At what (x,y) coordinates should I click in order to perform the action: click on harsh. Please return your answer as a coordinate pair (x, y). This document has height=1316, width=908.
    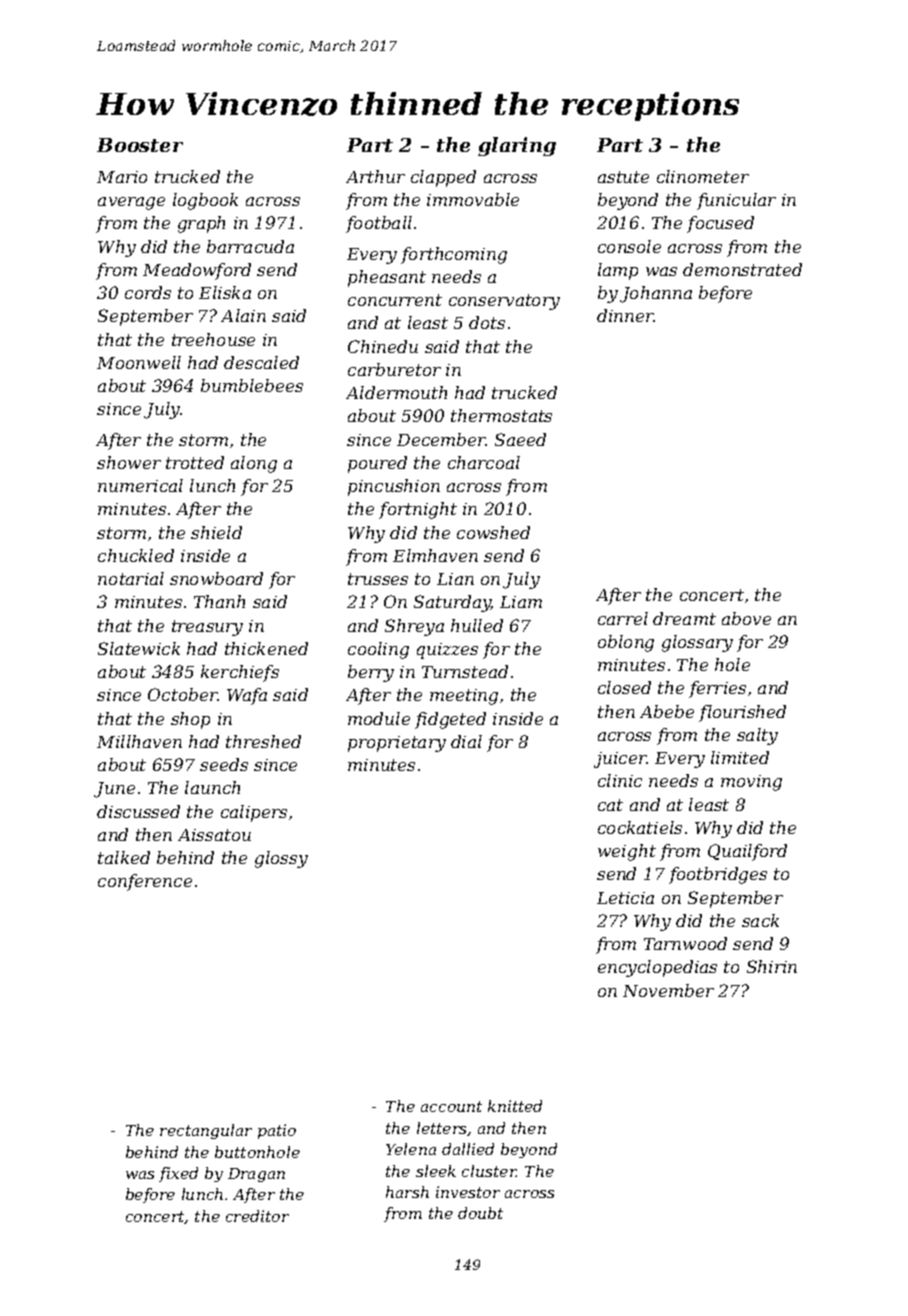
    Looking at the image, I should click on (407, 1192).
